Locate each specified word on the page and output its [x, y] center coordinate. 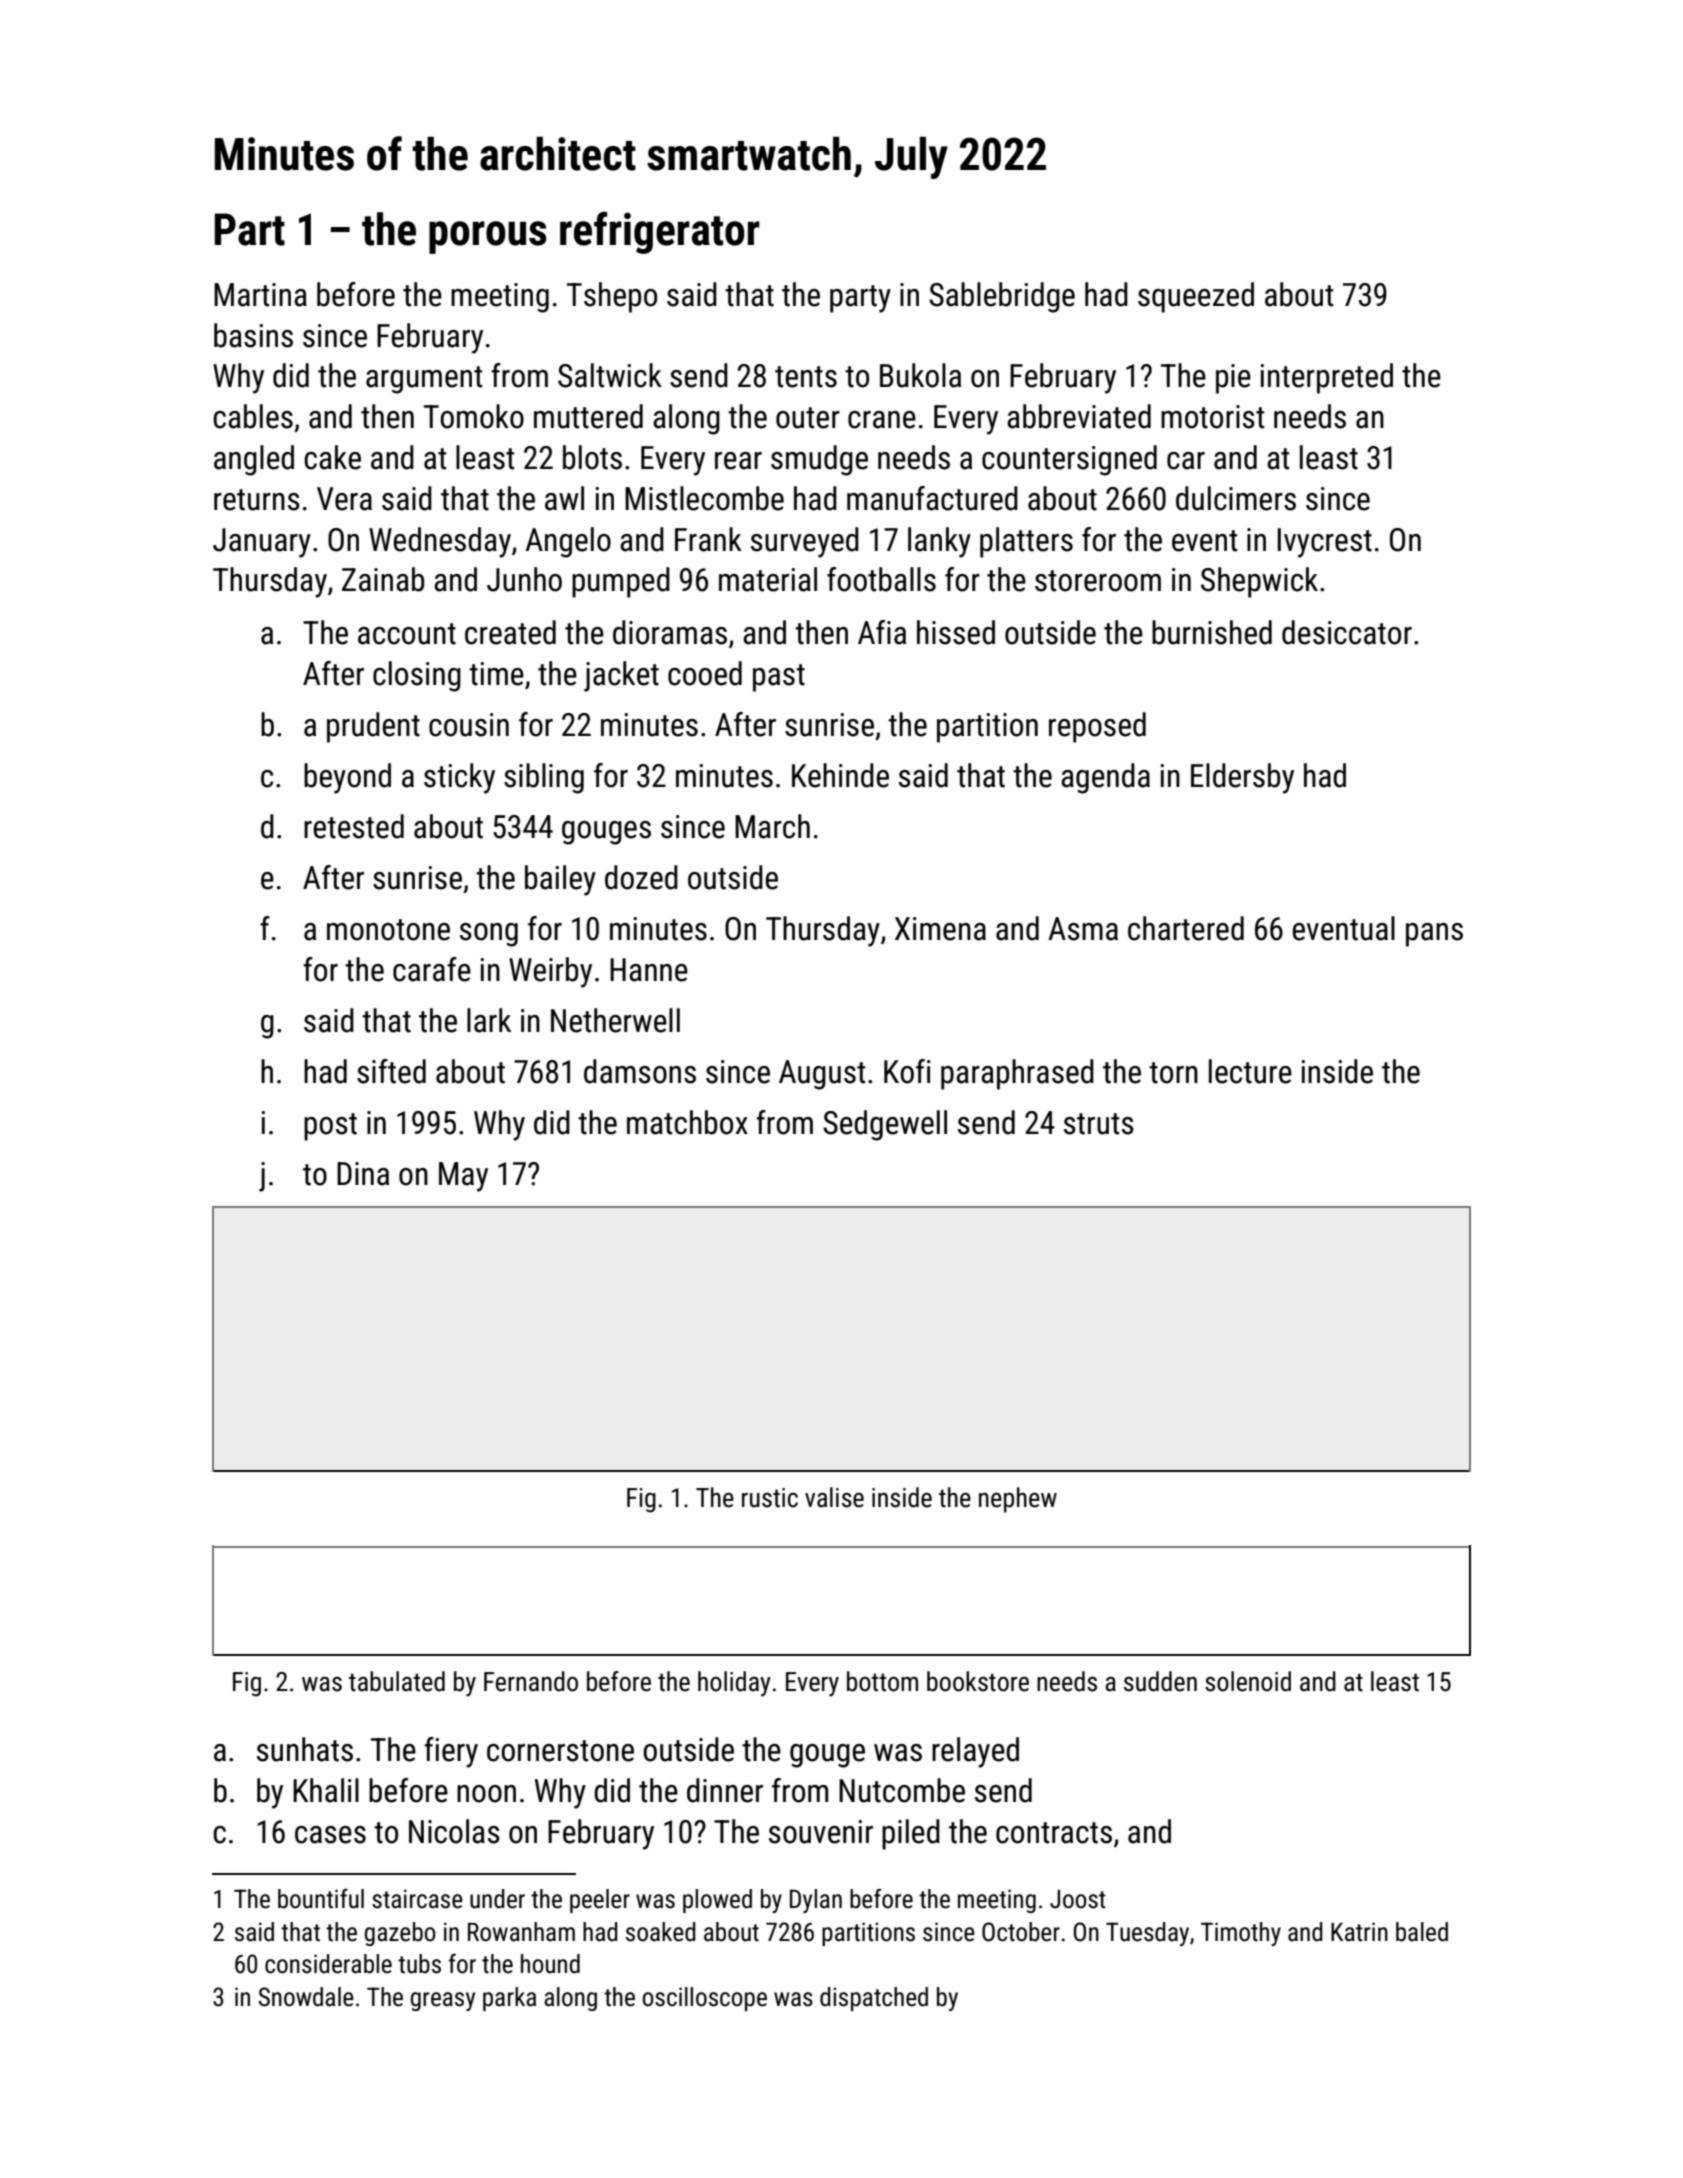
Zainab [383, 579]
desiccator [1347, 632]
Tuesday [1147, 1934]
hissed [956, 632]
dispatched [874, 1999]
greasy [443, 2001]
